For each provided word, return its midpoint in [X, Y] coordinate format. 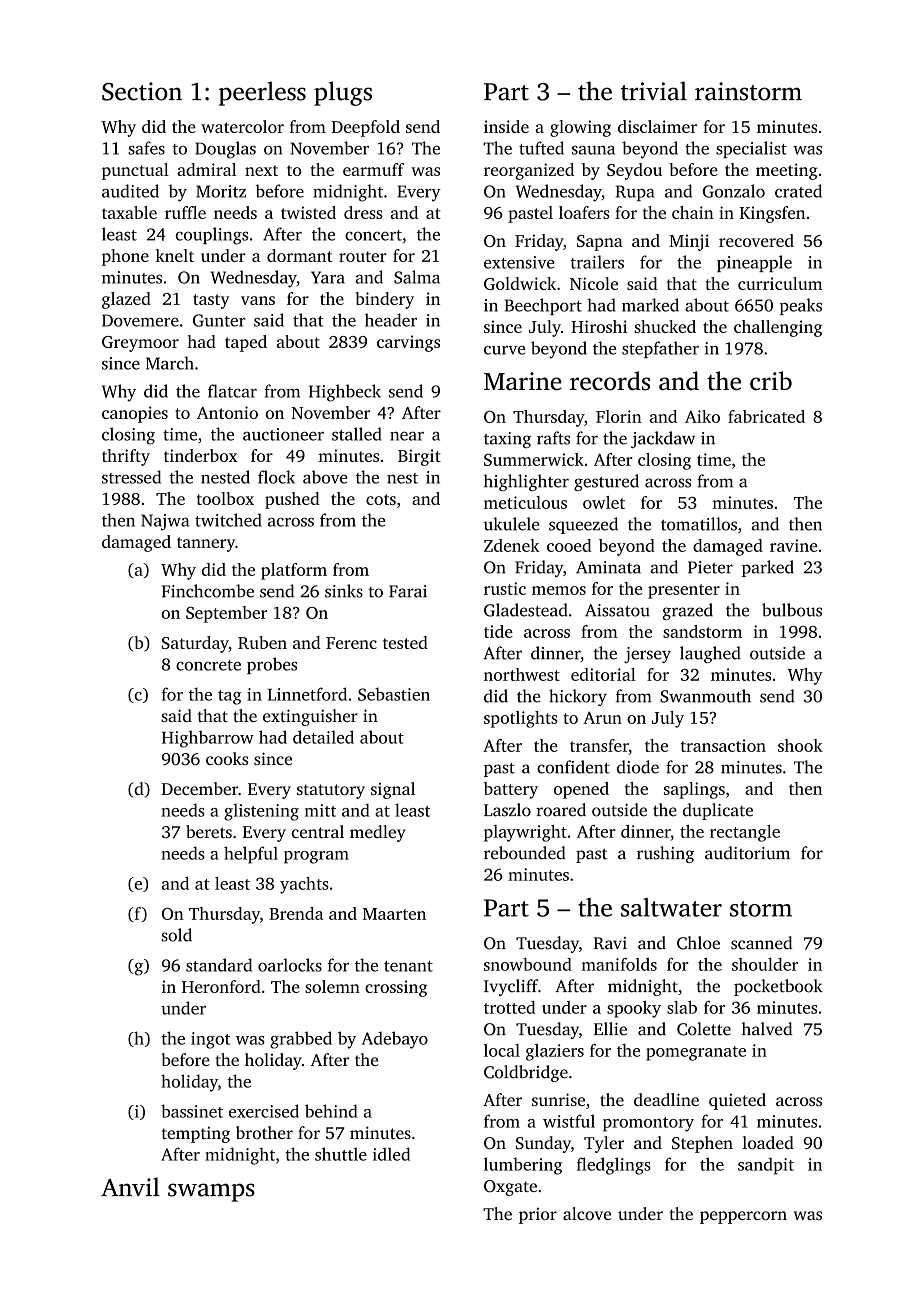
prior [538, 1215]
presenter [684, 591]
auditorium [747, 853]
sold [176, 935]
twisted [308, 212]
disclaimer [657, 126]
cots [381, 499]
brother [264, 1132]
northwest [522, 674]
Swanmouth [705, 696]
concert [373, 235]
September [226, 614]
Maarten [394, 914]
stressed [131, 477]
